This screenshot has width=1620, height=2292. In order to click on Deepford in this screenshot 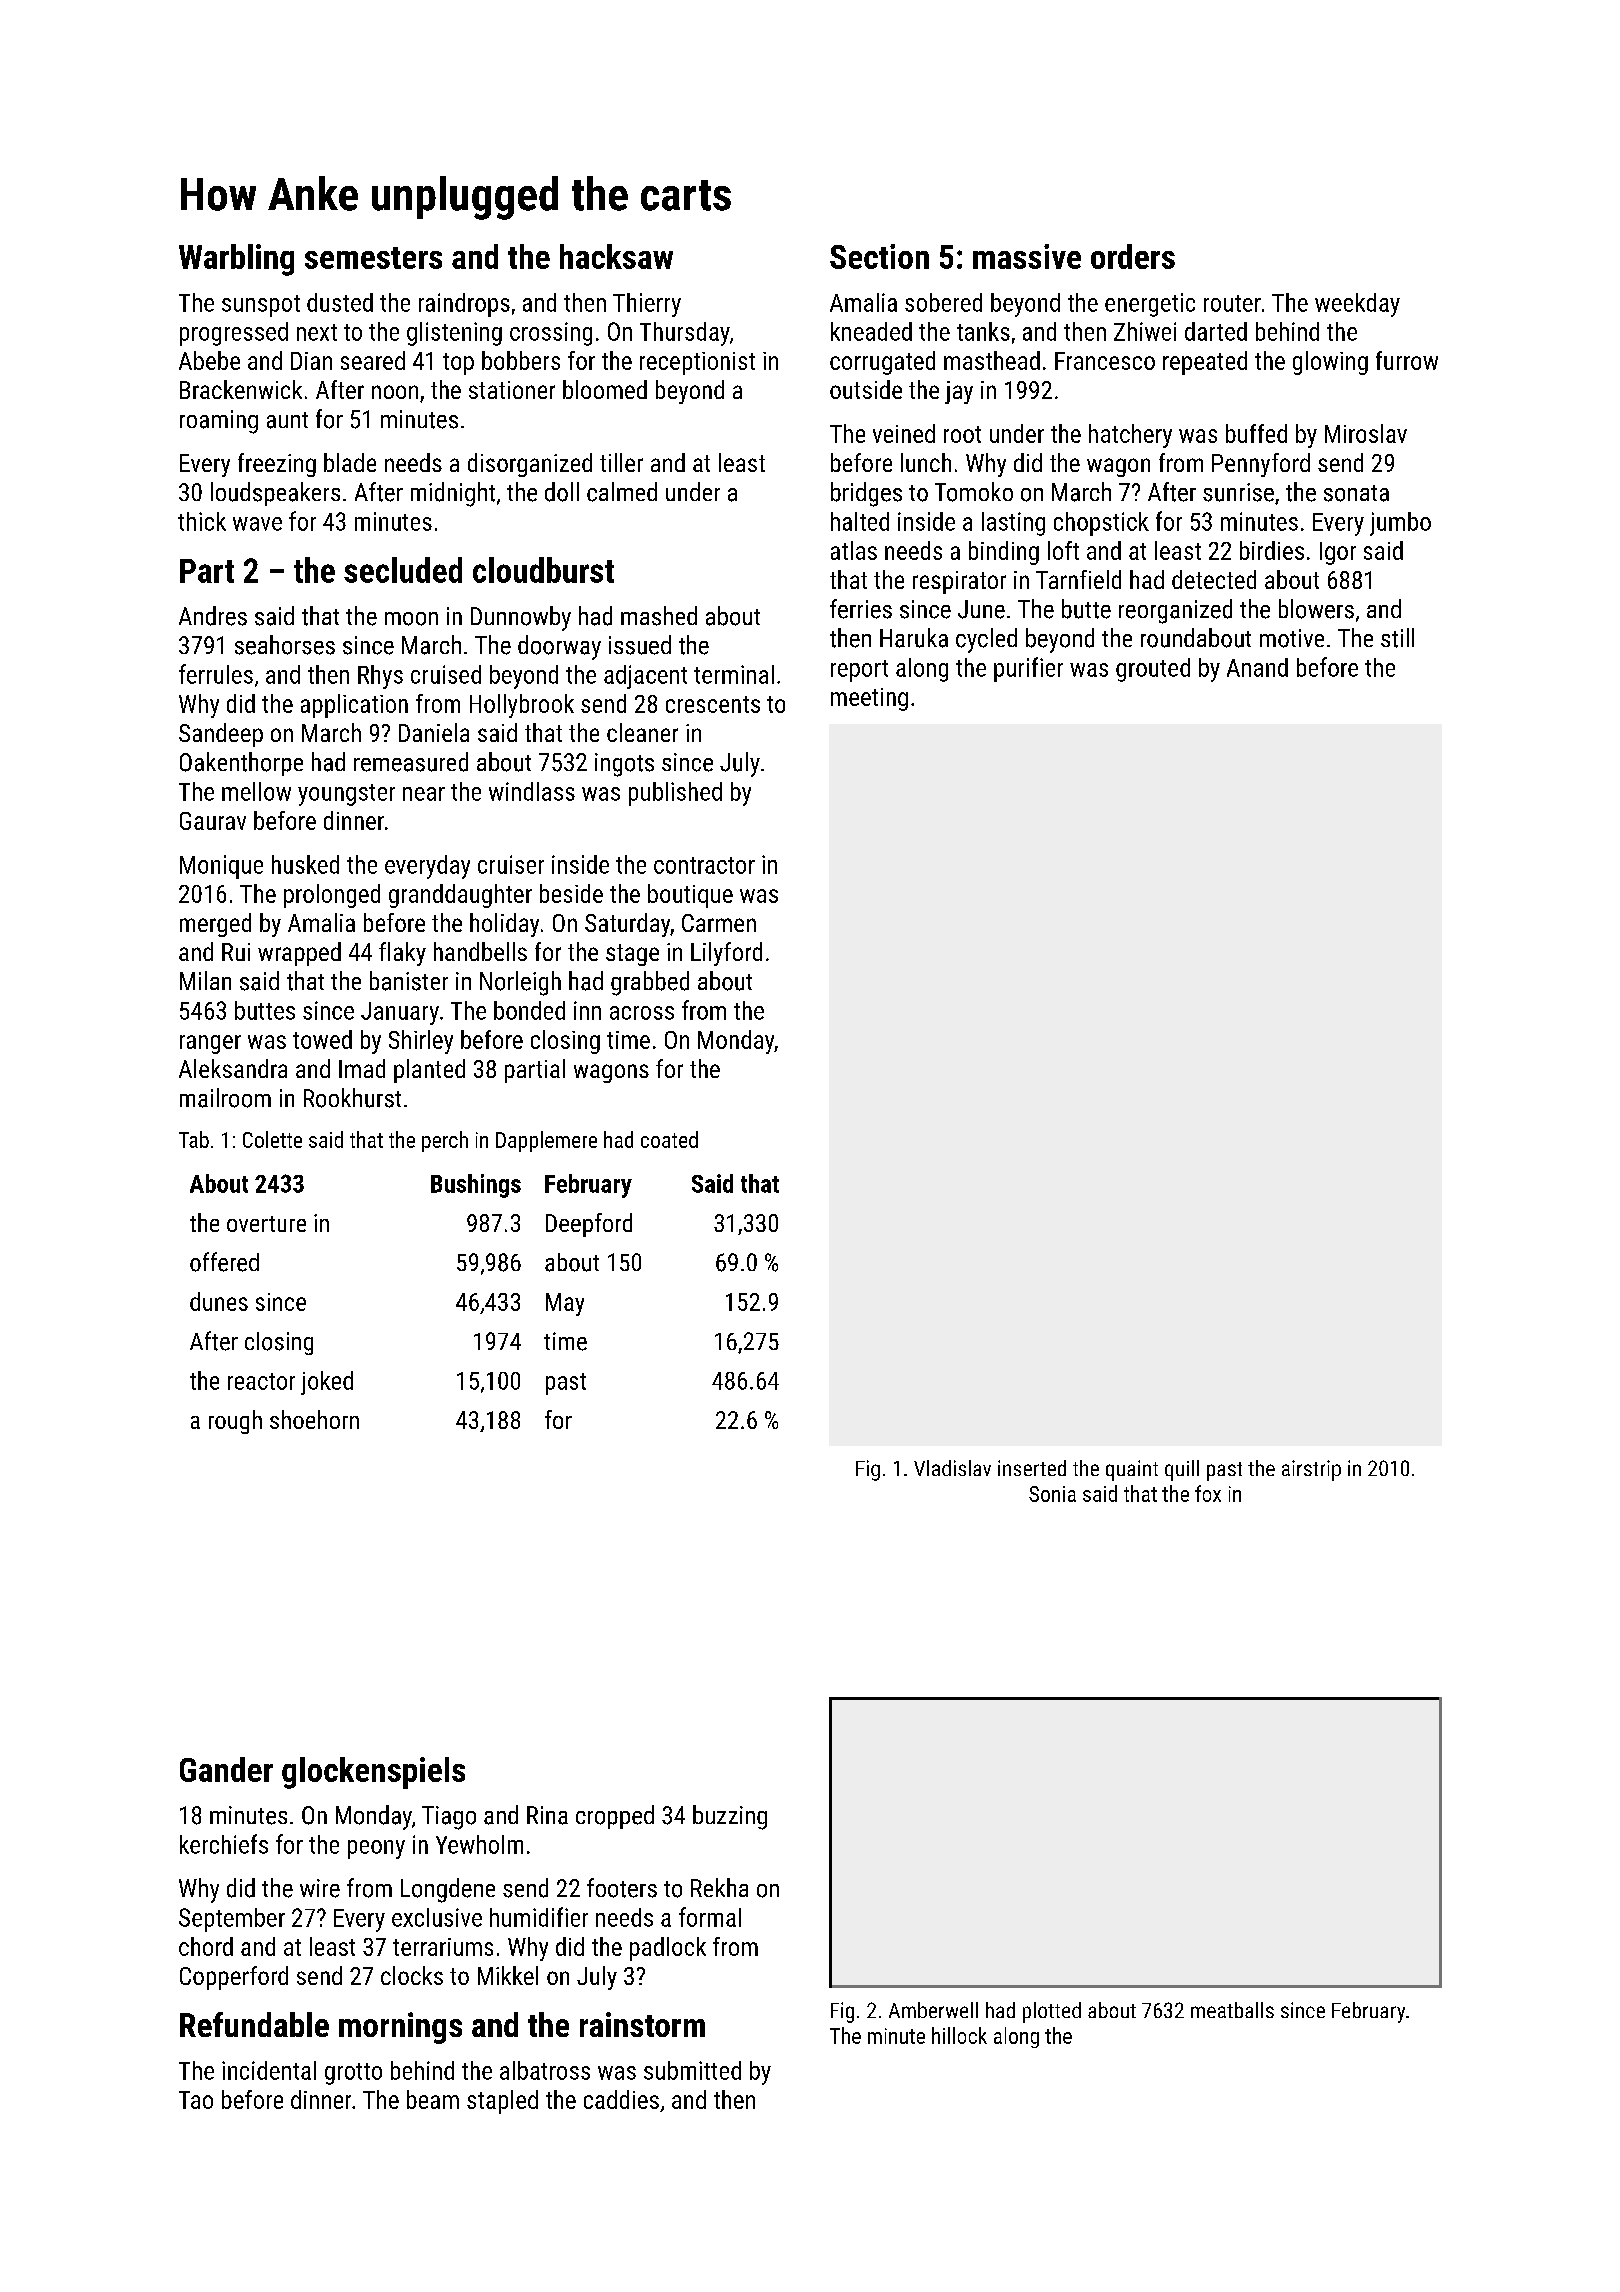, I will do `click(589, 1225)`.
